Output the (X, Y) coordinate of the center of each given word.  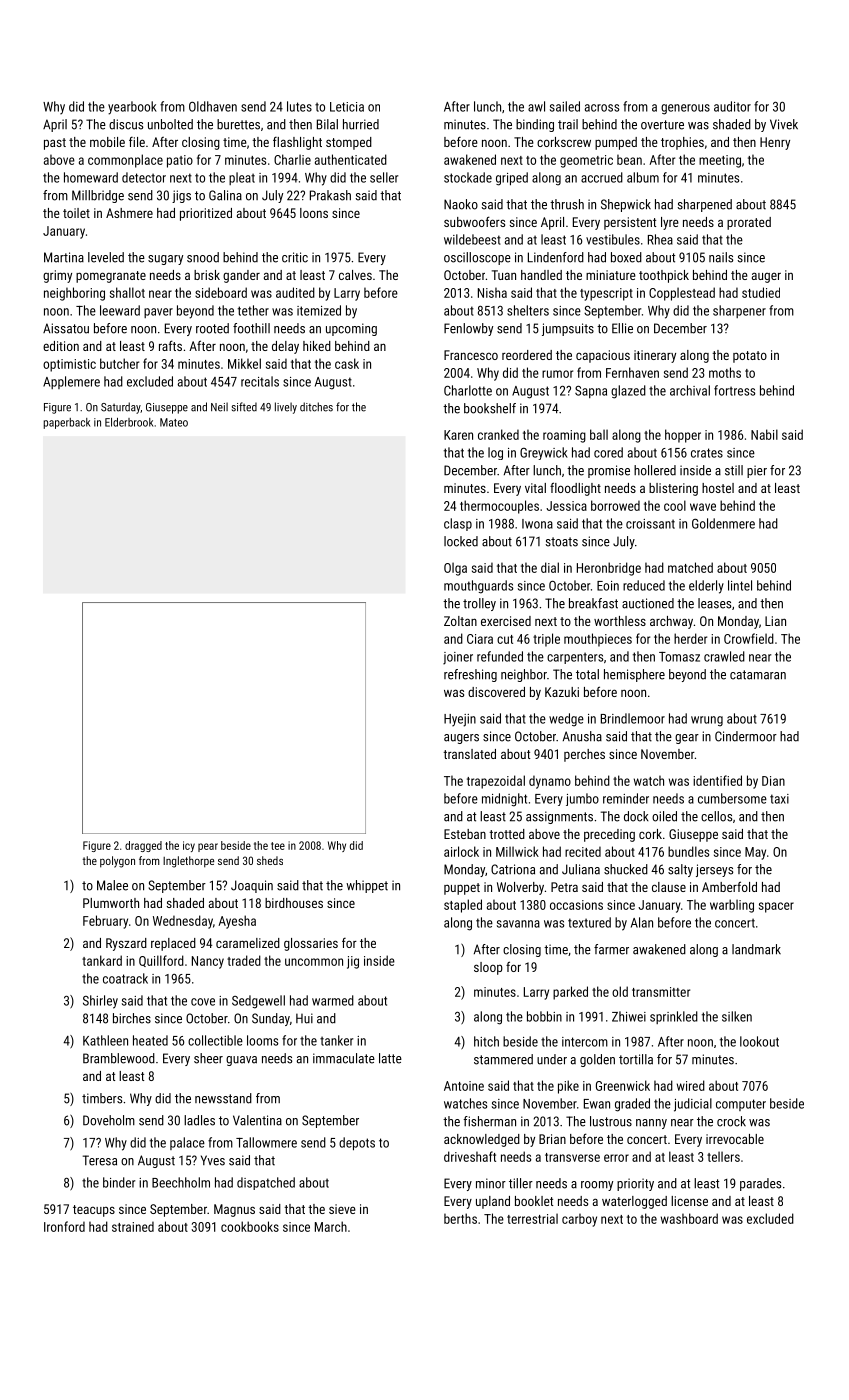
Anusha (582, 736)
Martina (64, 257)
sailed (565, 106)
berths (460, 1218)
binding (535, 125)
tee (278, 846)
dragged (143, 846)
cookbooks (250, 1226)
